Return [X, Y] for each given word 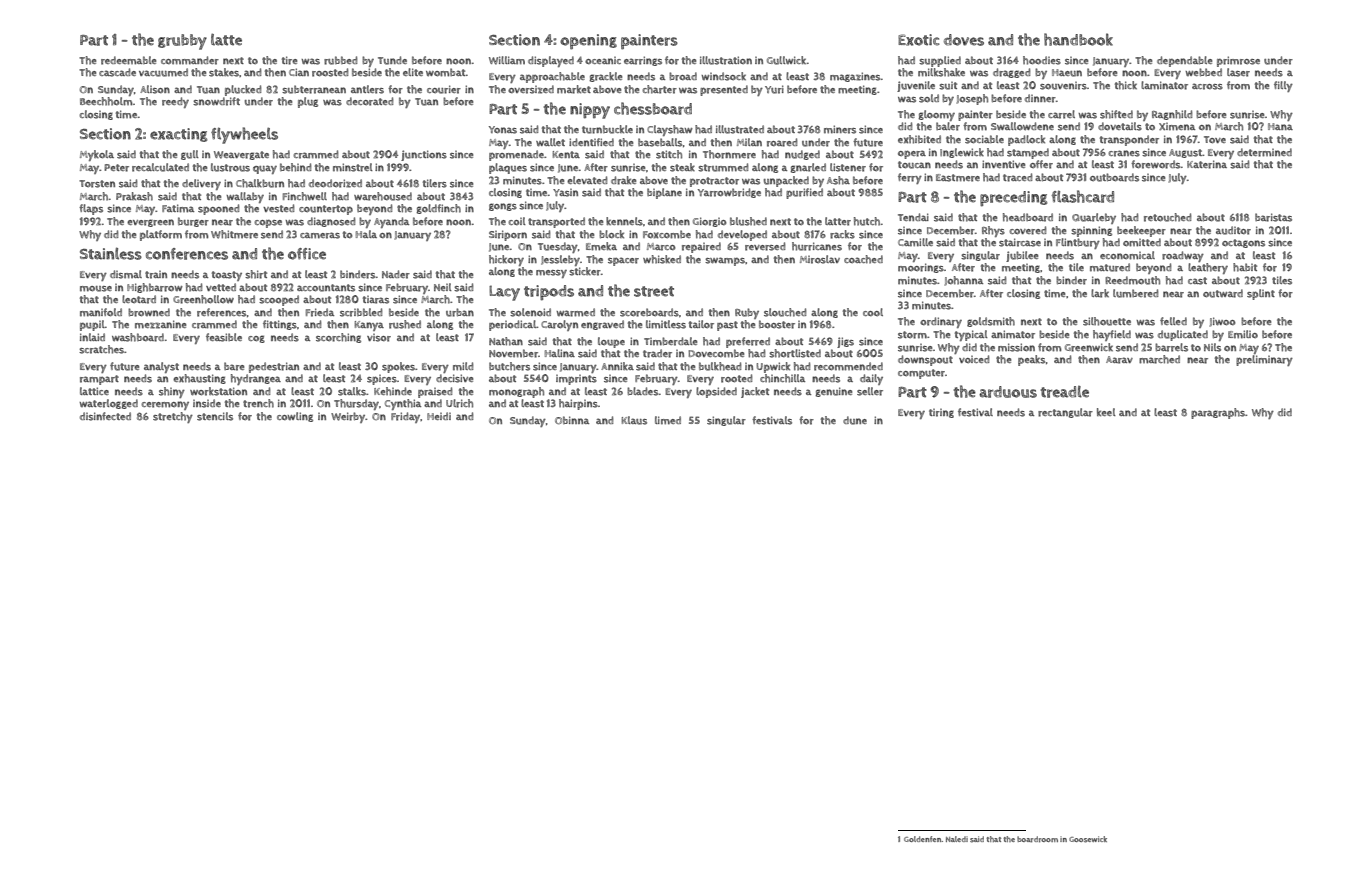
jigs [845, 342]
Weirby [348, 417]
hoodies [1042, 60]
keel [1106, 412]
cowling [295, 417]
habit [1245, 267]
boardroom [1037, 839]
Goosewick [1088, 839]
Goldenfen [922, 839]
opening [588, 42]
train [156, 275]
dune [855, 420]
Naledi [957, 839]
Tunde [392, 60]
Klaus [634, 420]
